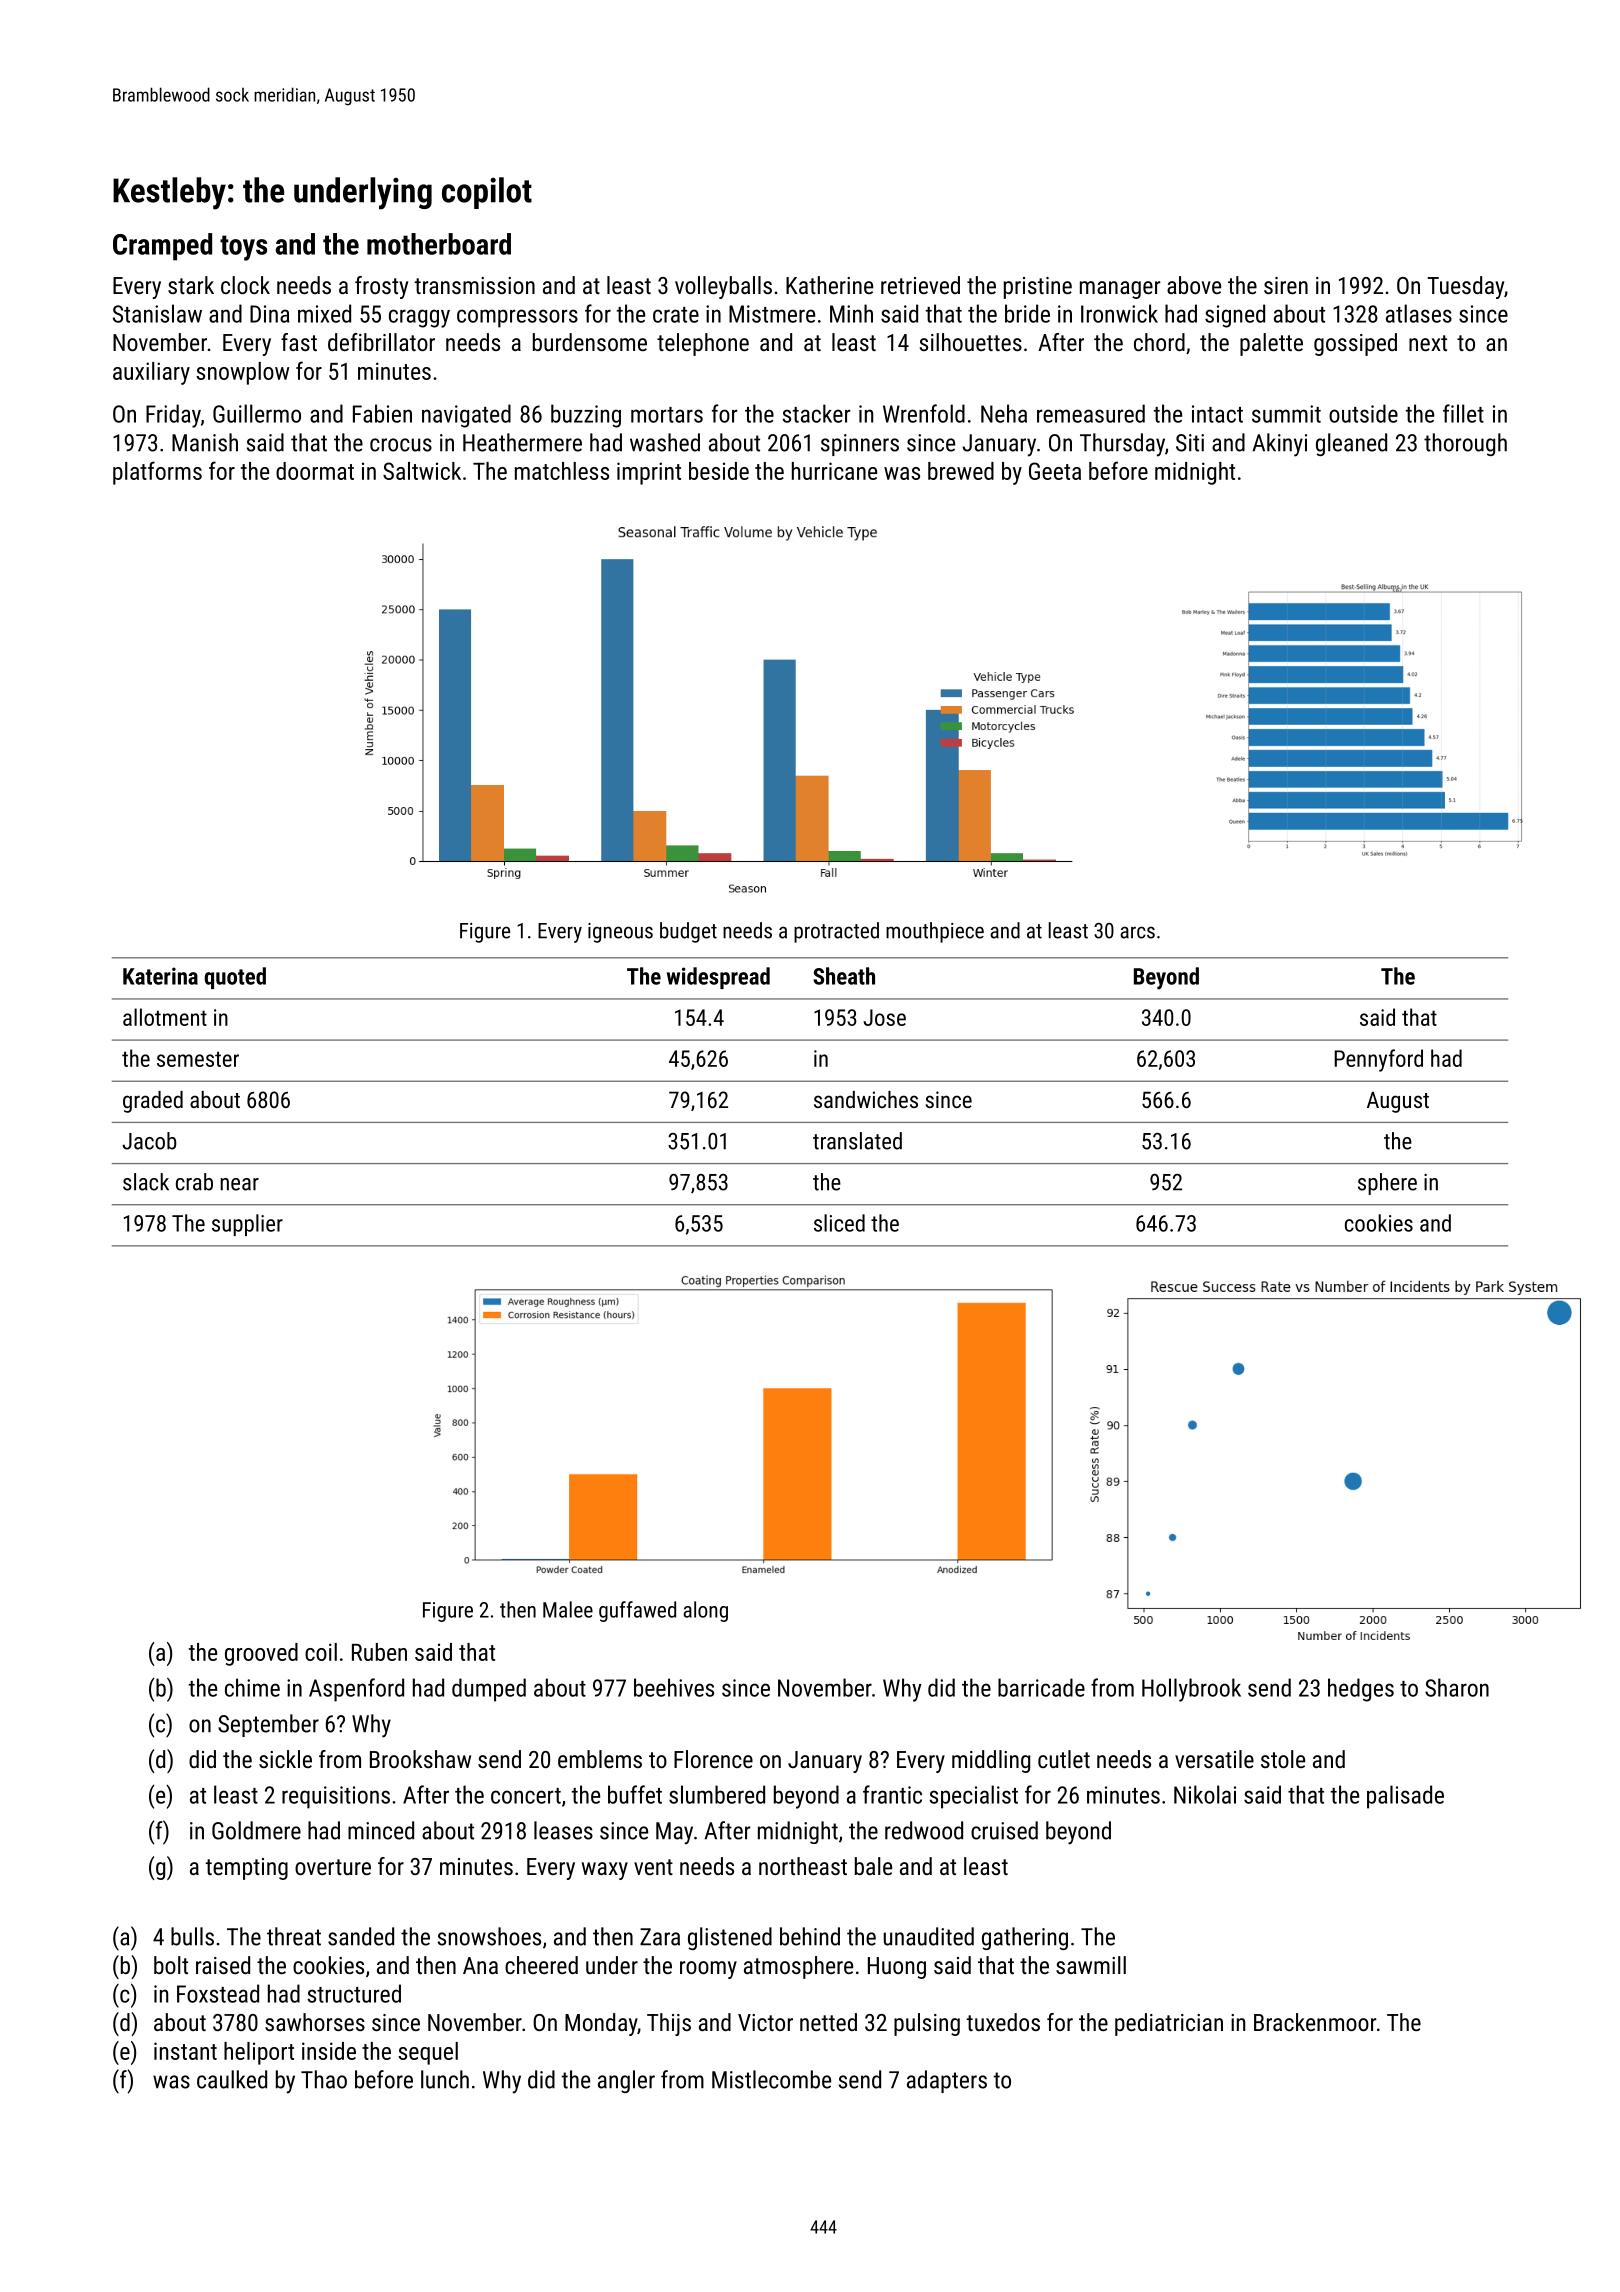  I want to click on motherboard, so click(439, 244).
